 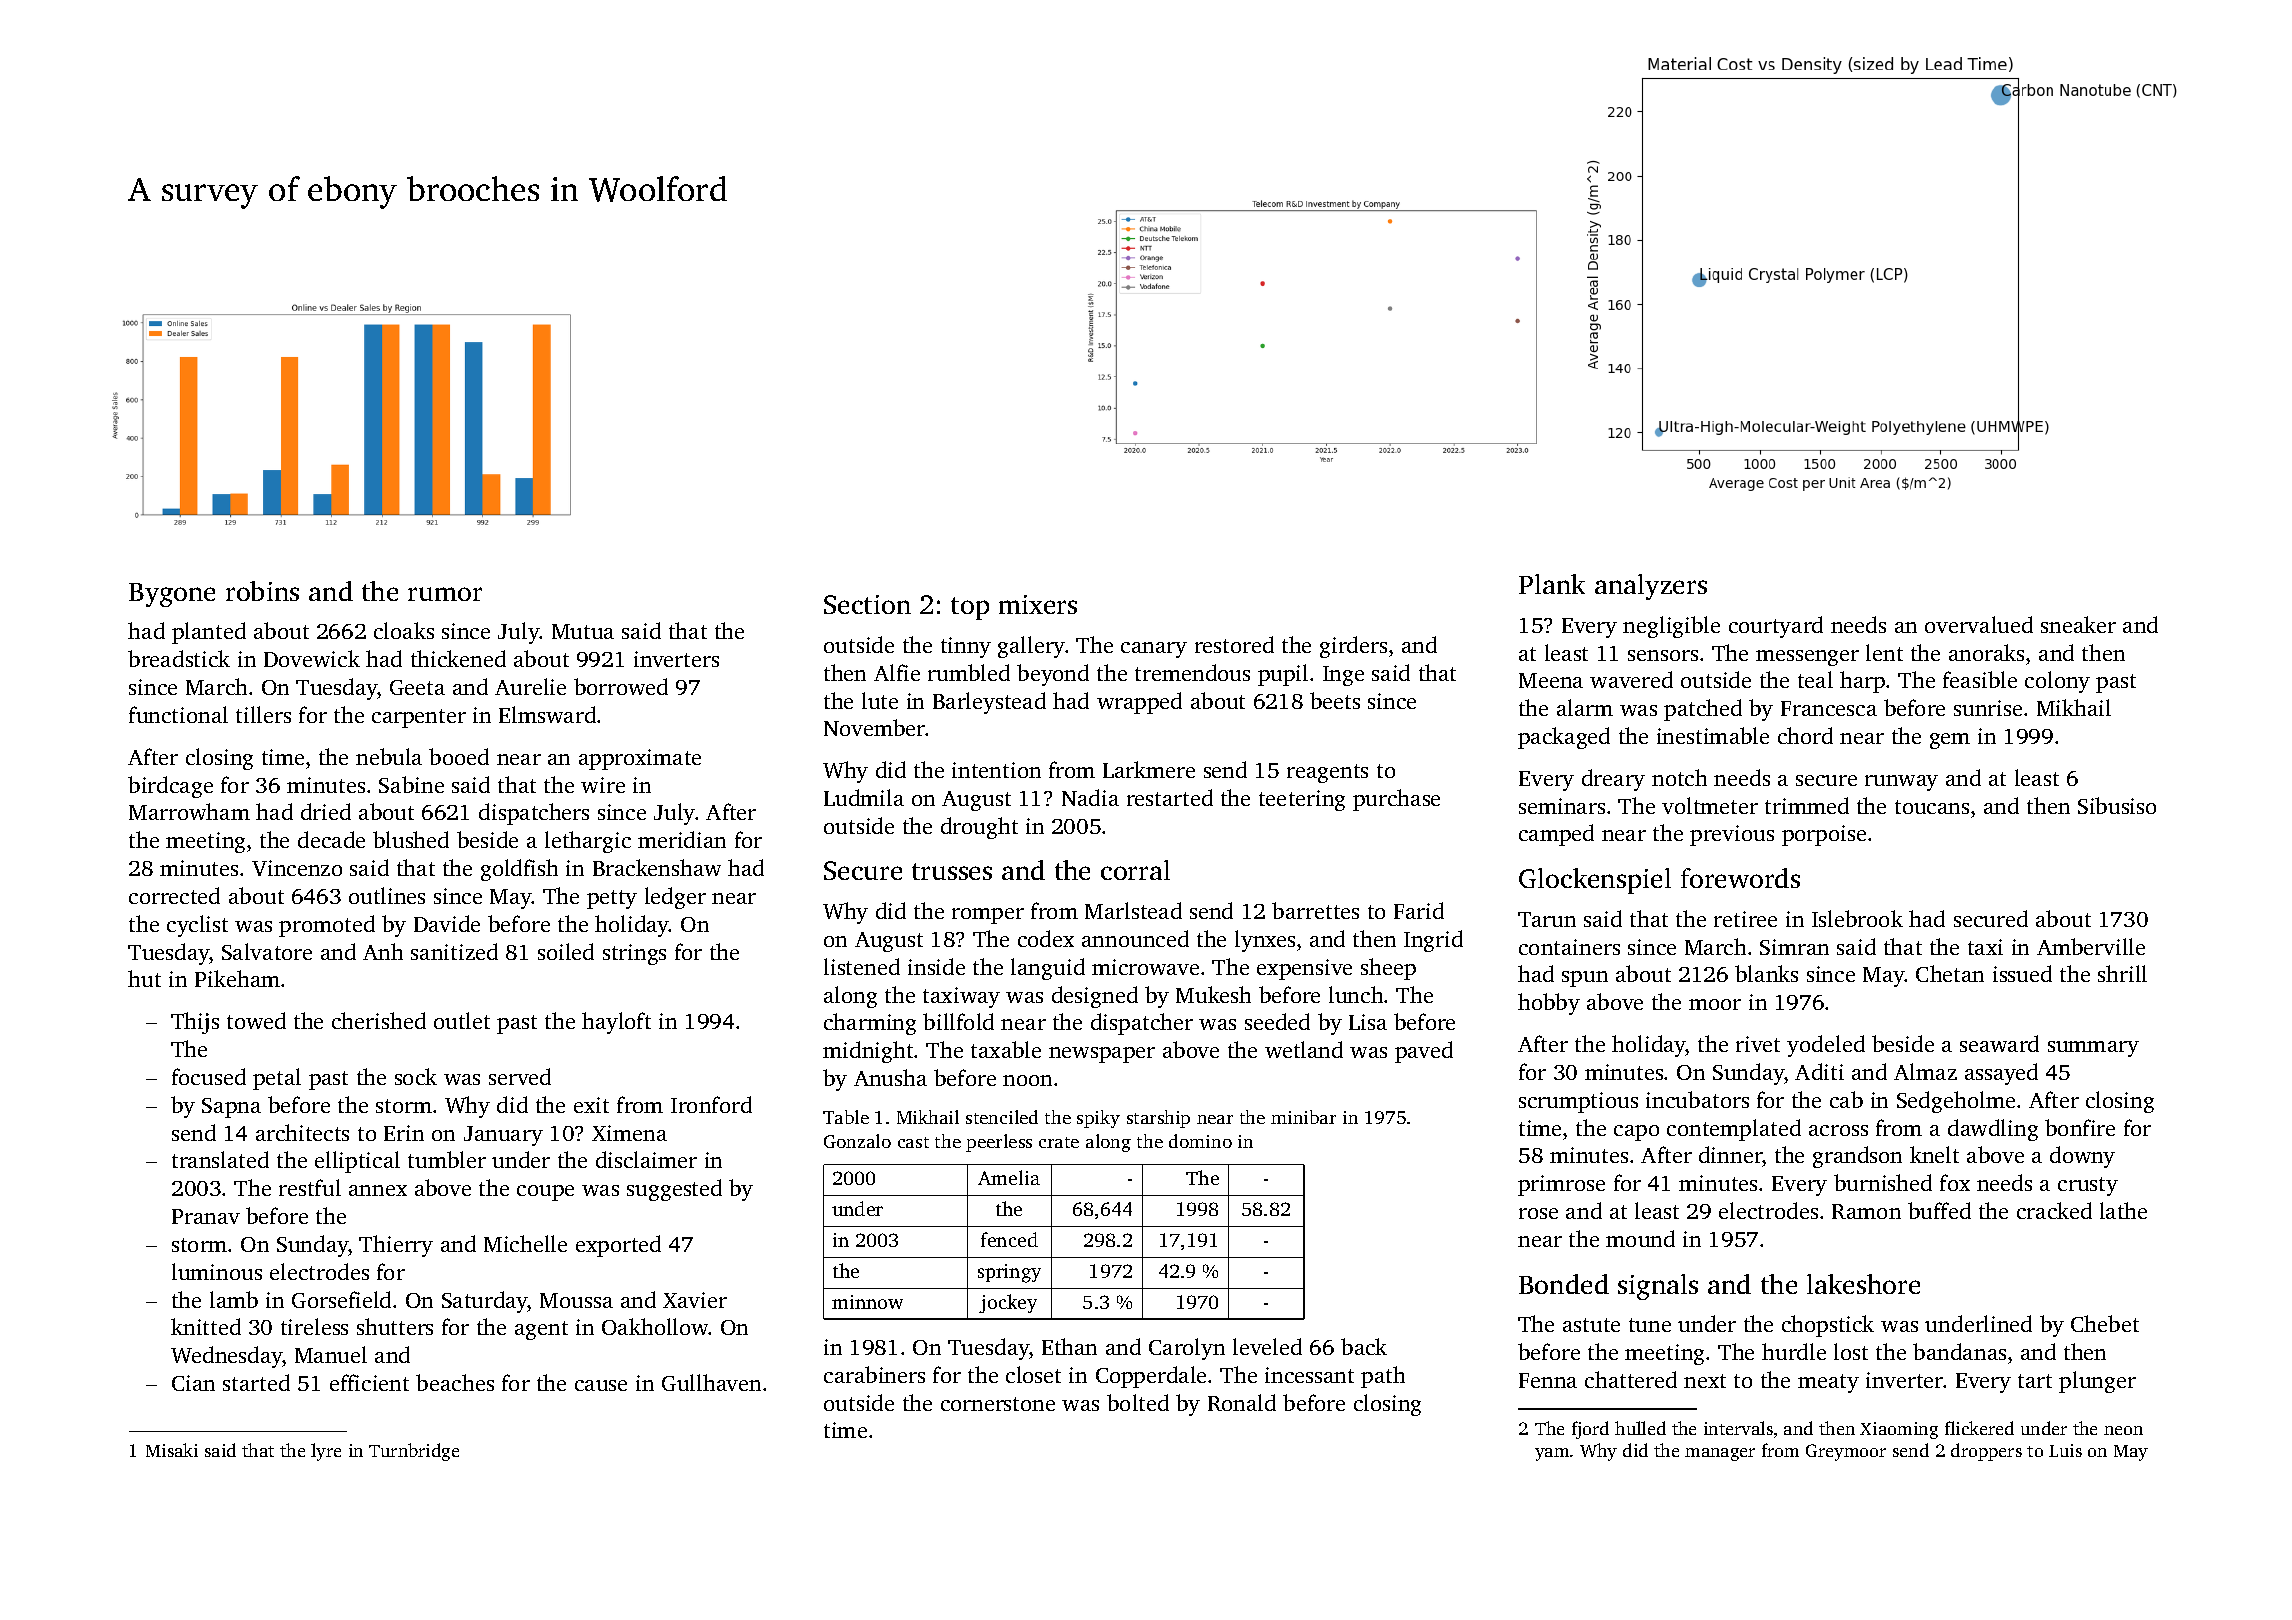 What do you see at coordinates (197, 926) in the screenshot?
I see `cyclist` at bounding box center [197, 926].
